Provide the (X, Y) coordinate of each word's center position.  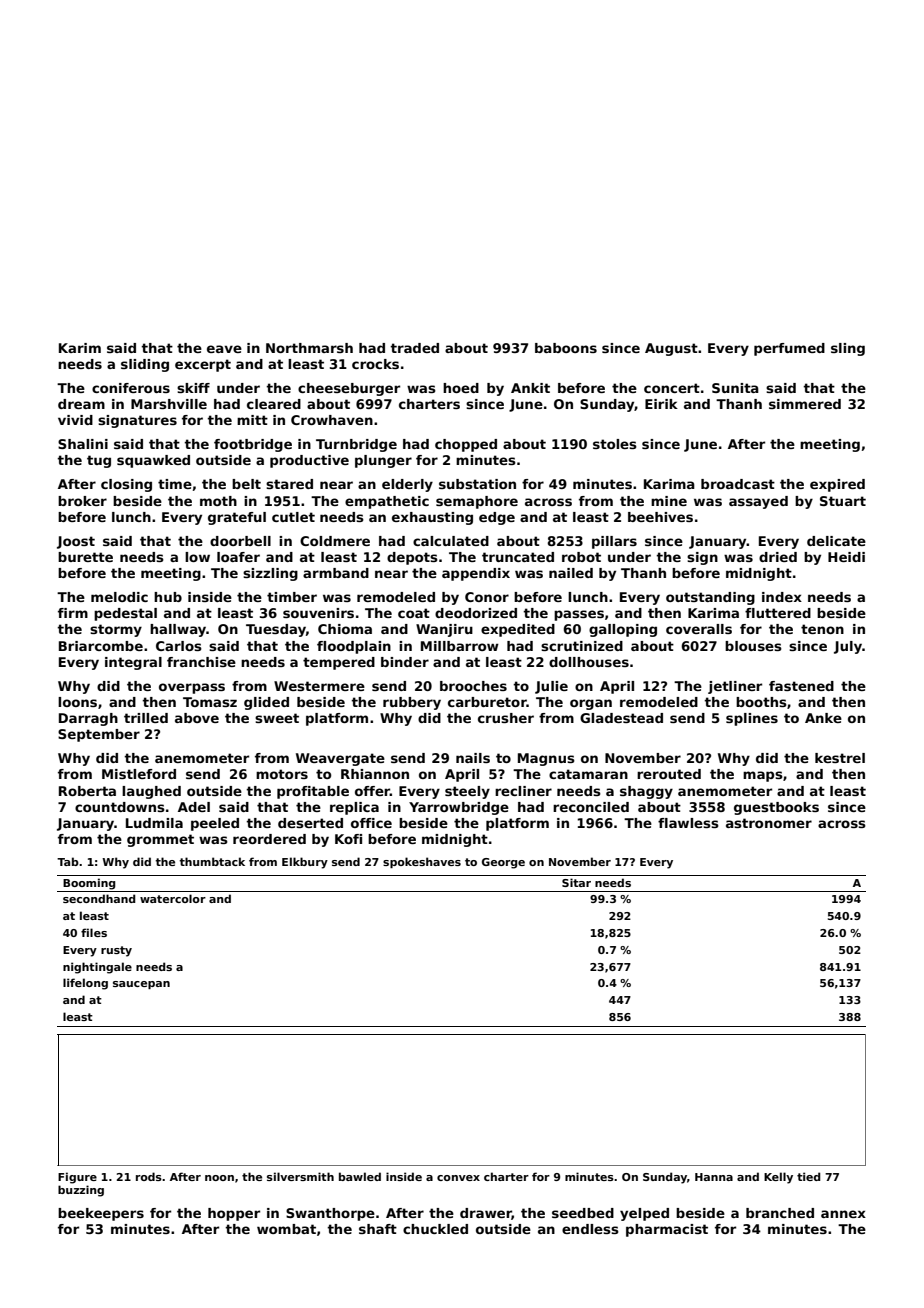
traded (414, 348)
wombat (286, 1229)
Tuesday (276, 630)
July (848, 647)
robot (581, 557)
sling (848, 349)
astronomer (769, 823)
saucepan (141, 985)
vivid (75, 420)
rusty (116, 951)
